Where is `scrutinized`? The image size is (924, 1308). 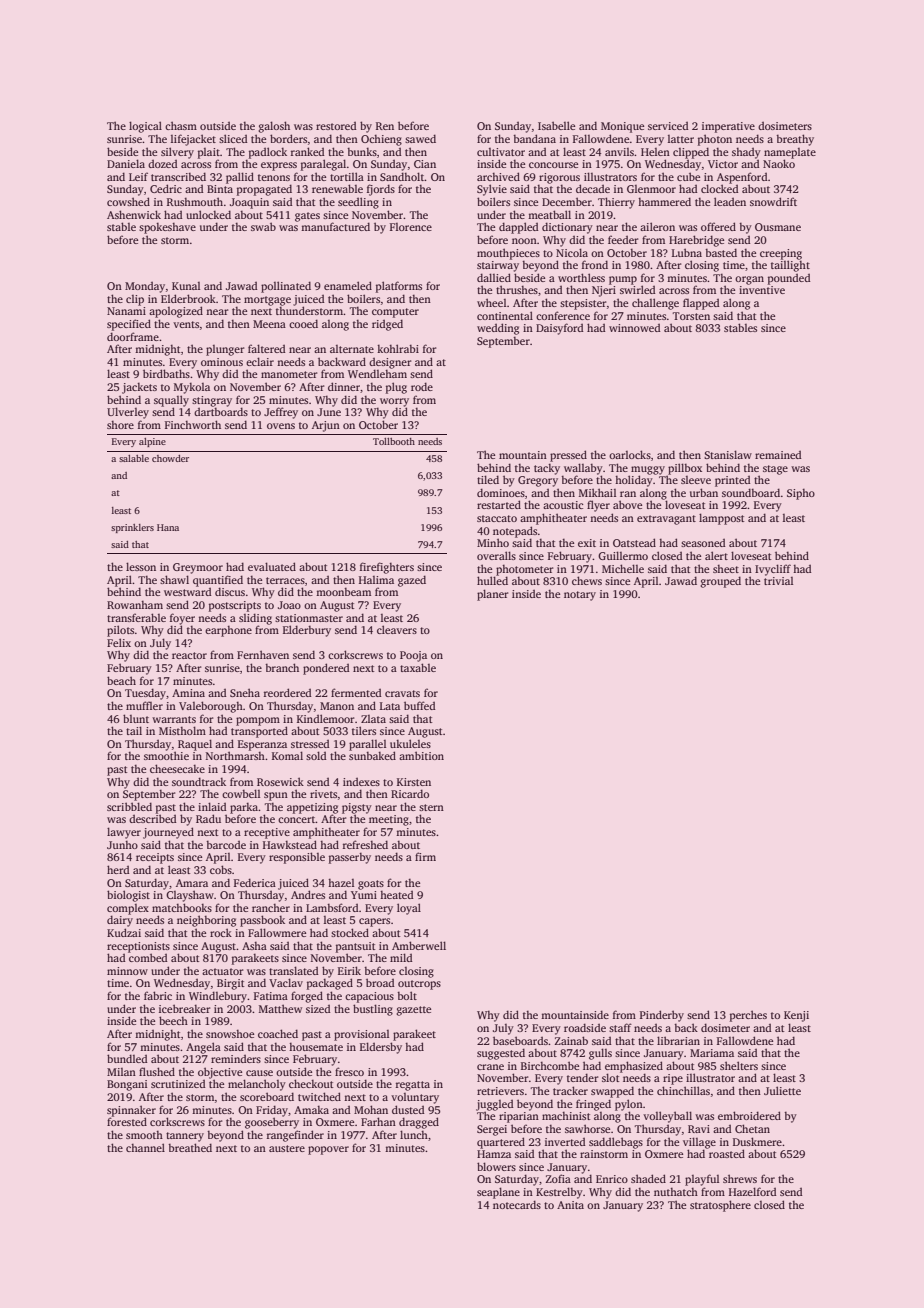 scrutinized is located at coordinates (178, 1084).
